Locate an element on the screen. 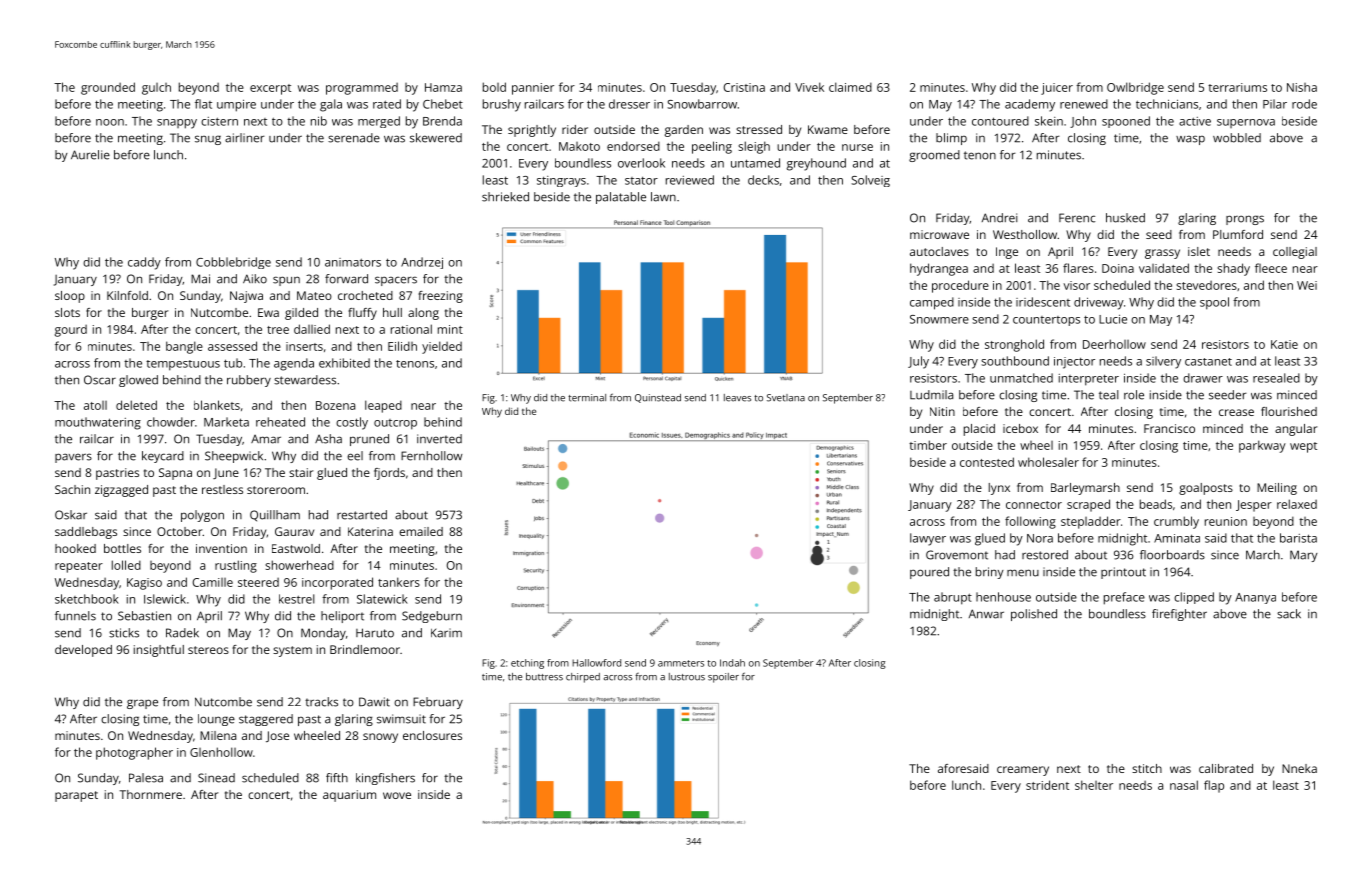 This screenshot has height=887, width=1372. palatable is located at coordinates (621, 198).
